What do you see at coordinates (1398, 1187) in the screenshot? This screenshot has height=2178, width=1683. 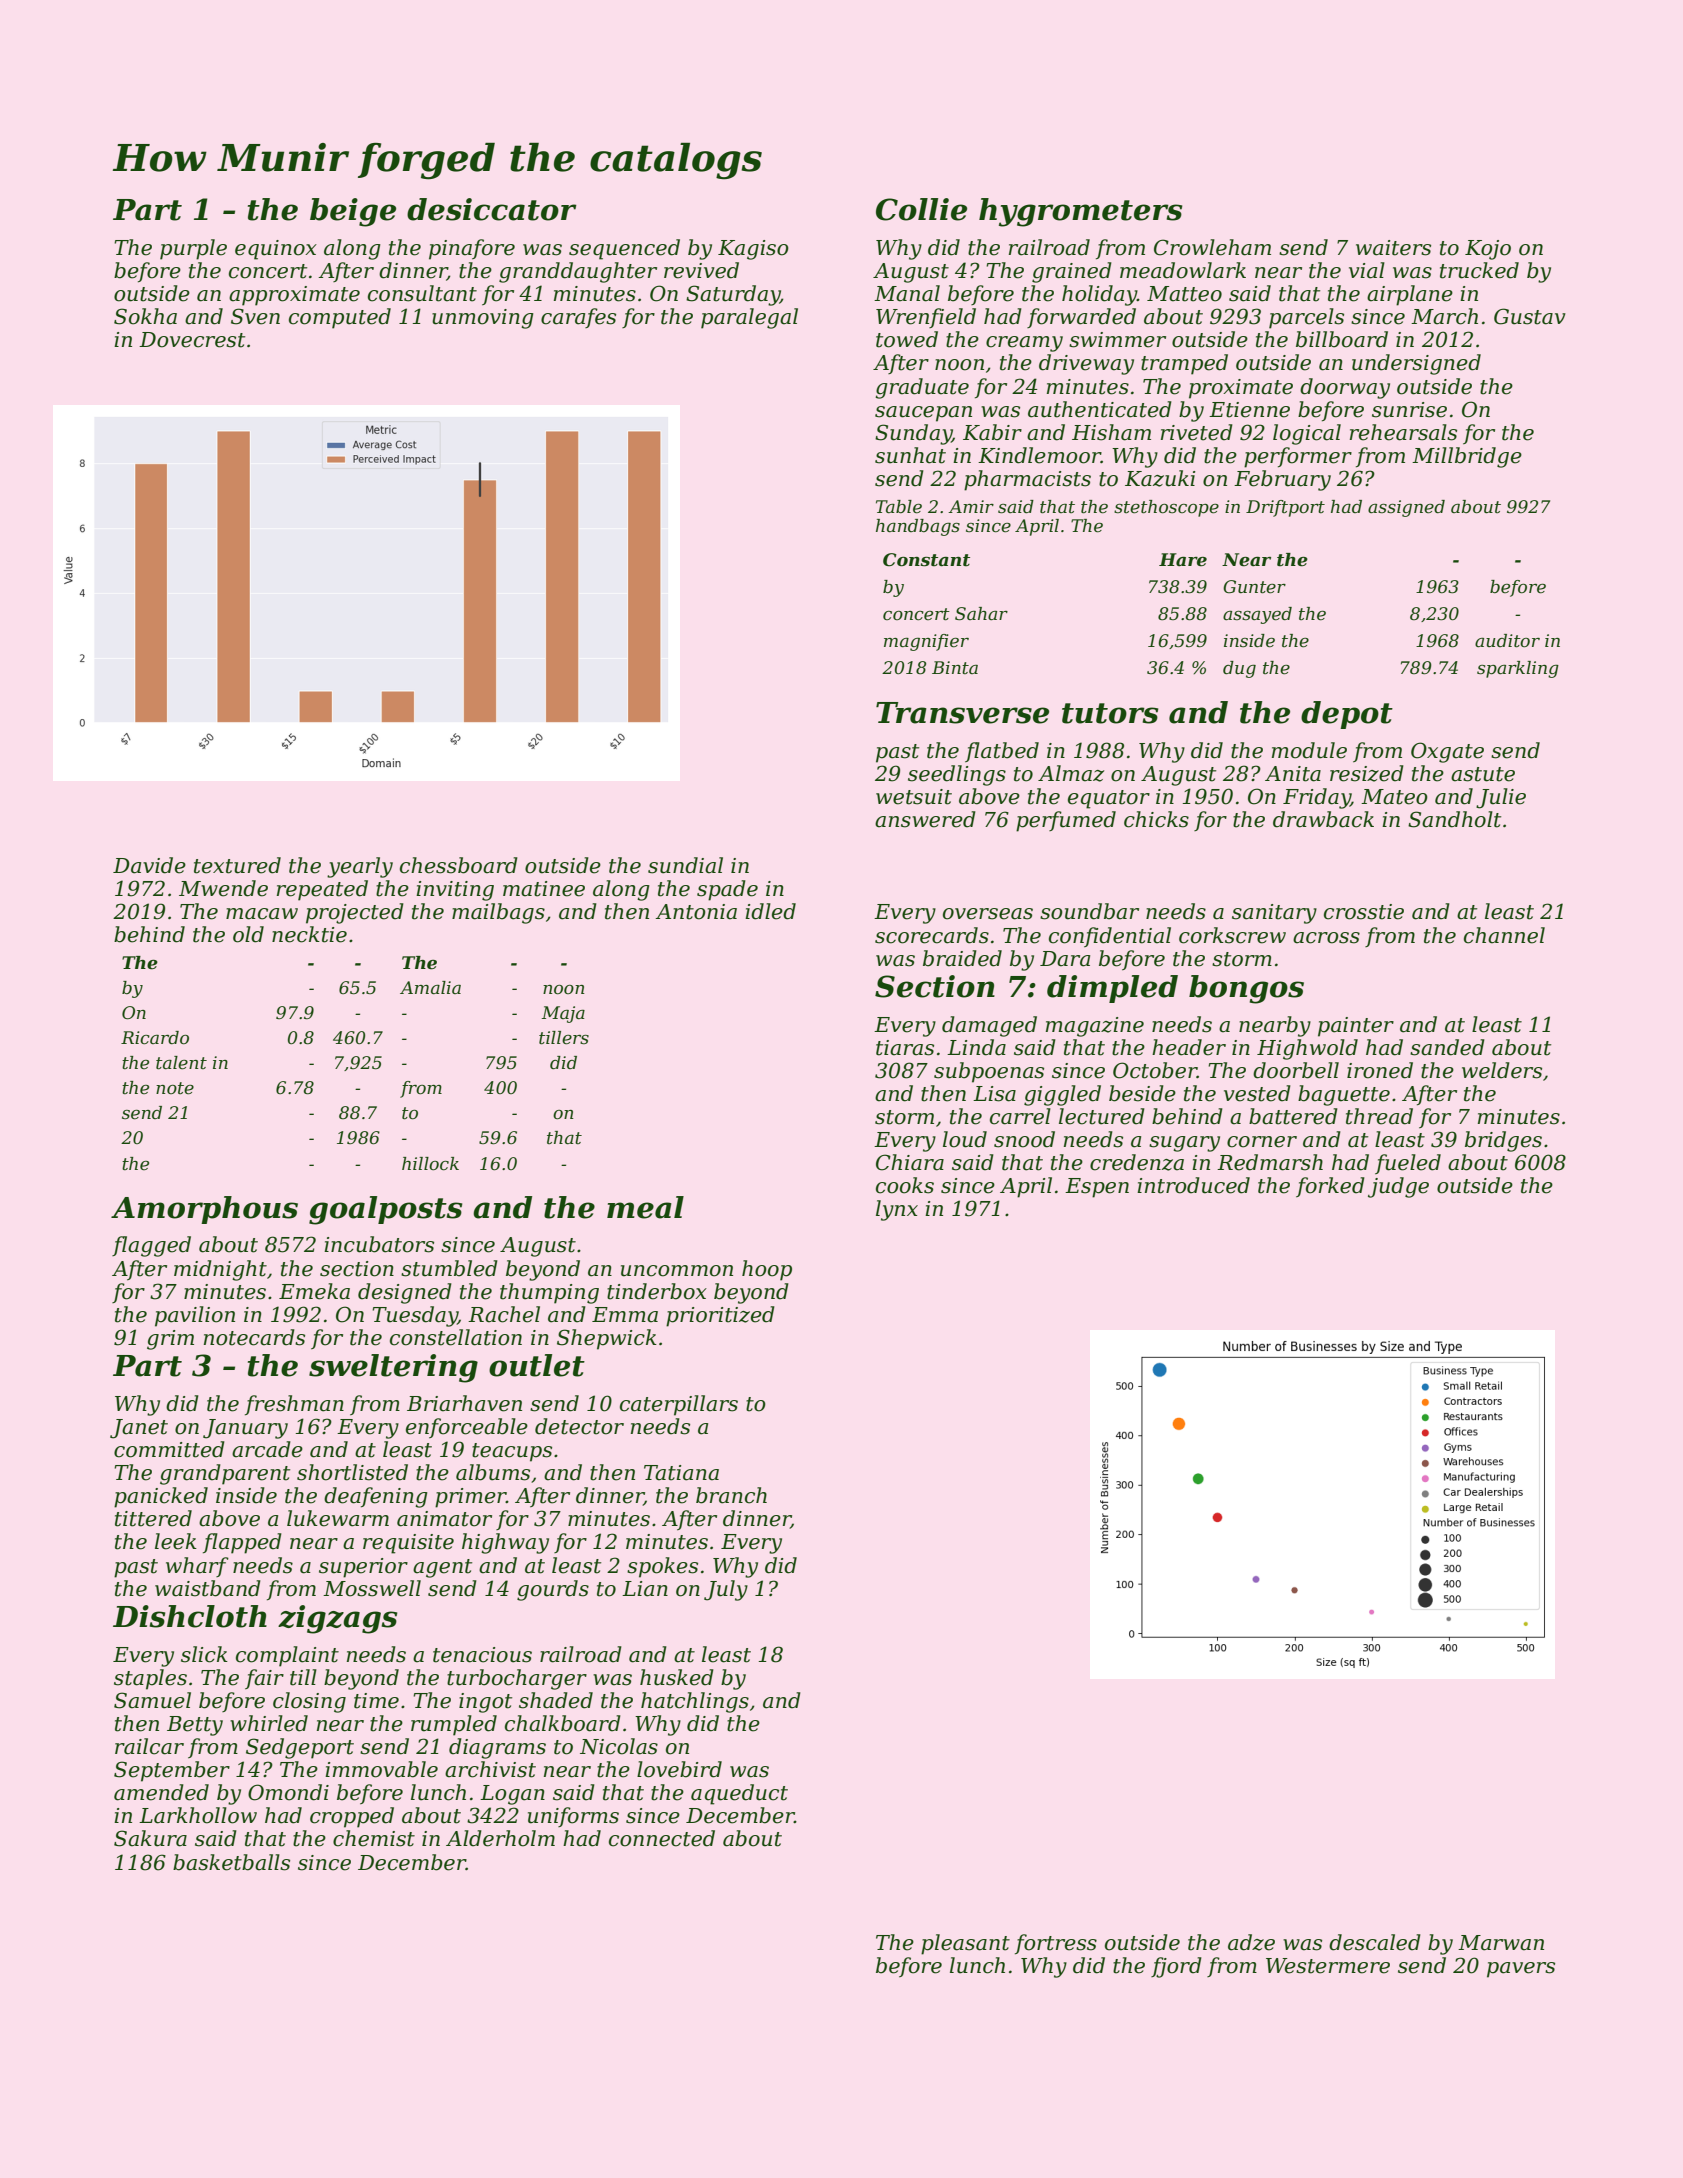 I see `judge` at bounding box center [1398, 1187].
